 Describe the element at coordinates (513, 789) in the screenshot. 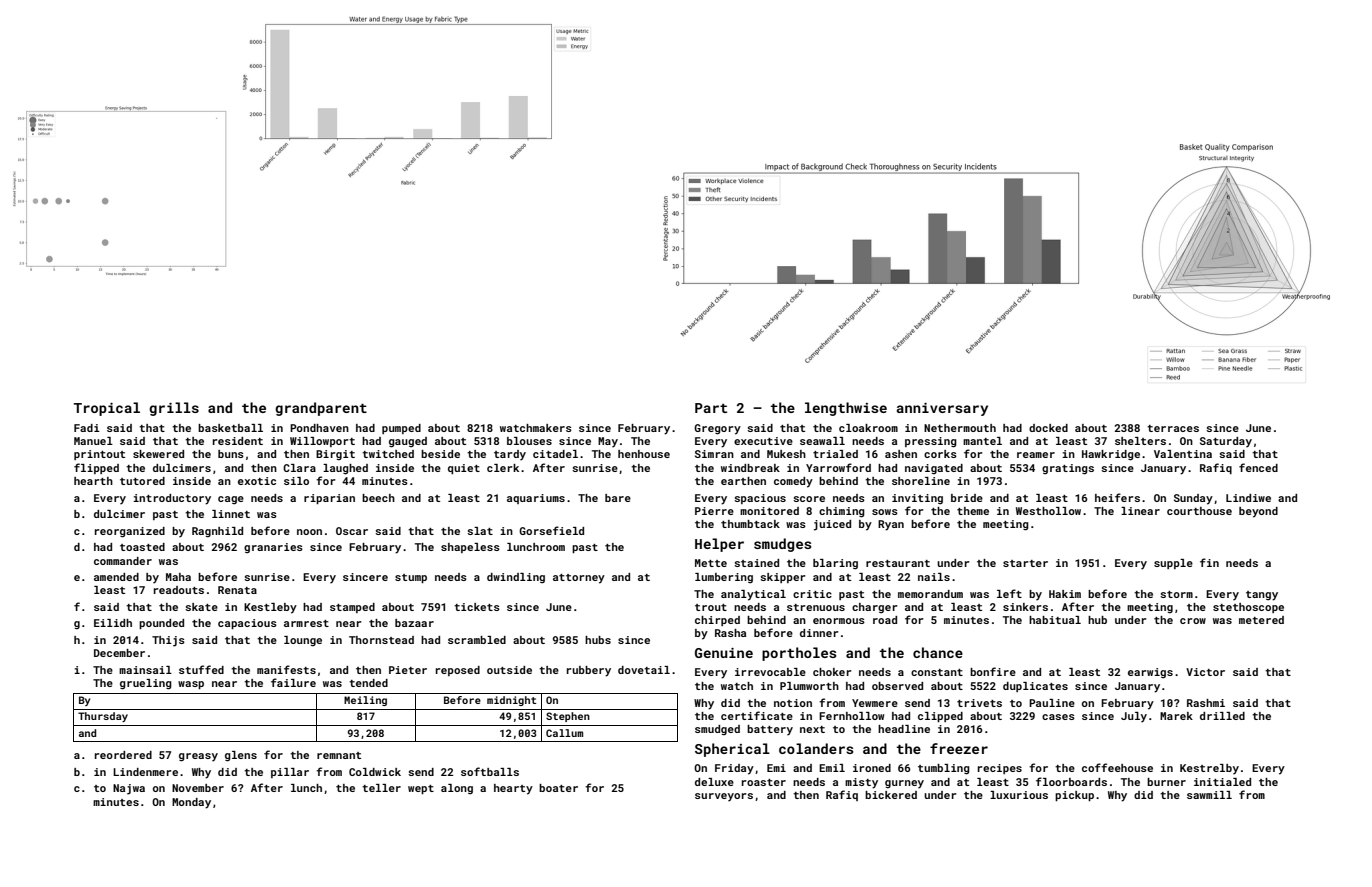

I see `hearty` at that location.
